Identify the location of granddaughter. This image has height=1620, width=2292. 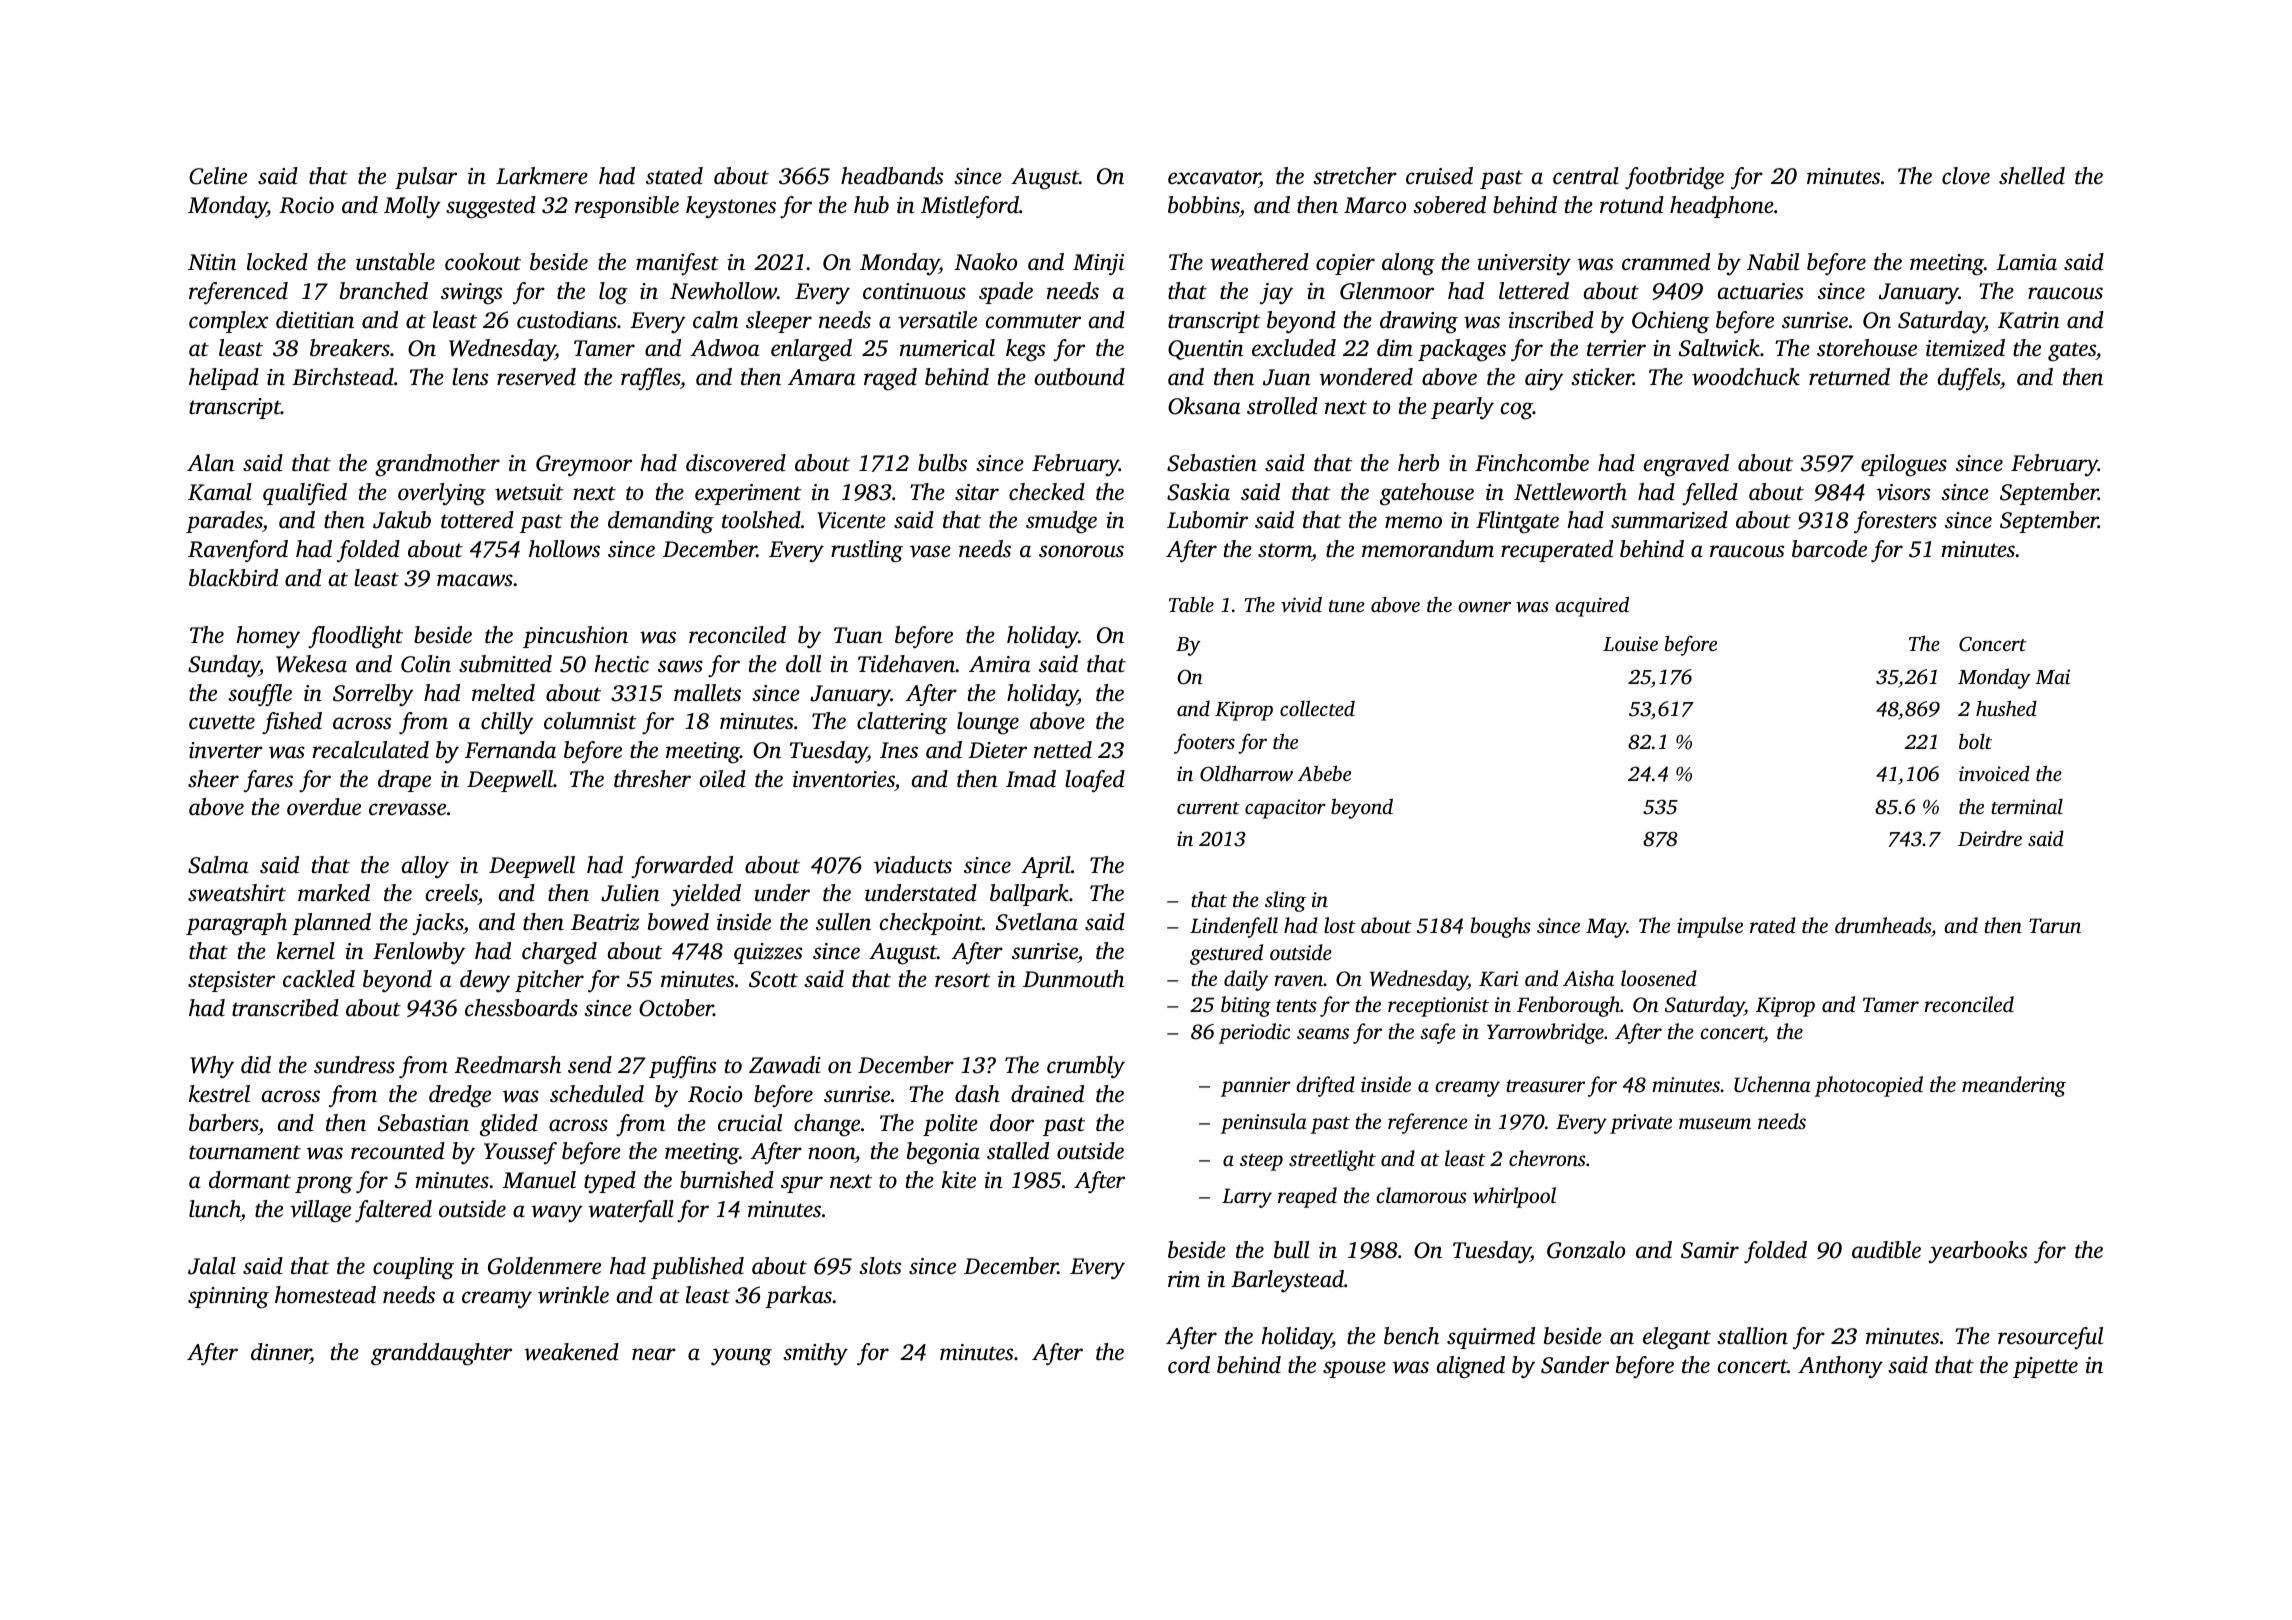
(441, 1354).
